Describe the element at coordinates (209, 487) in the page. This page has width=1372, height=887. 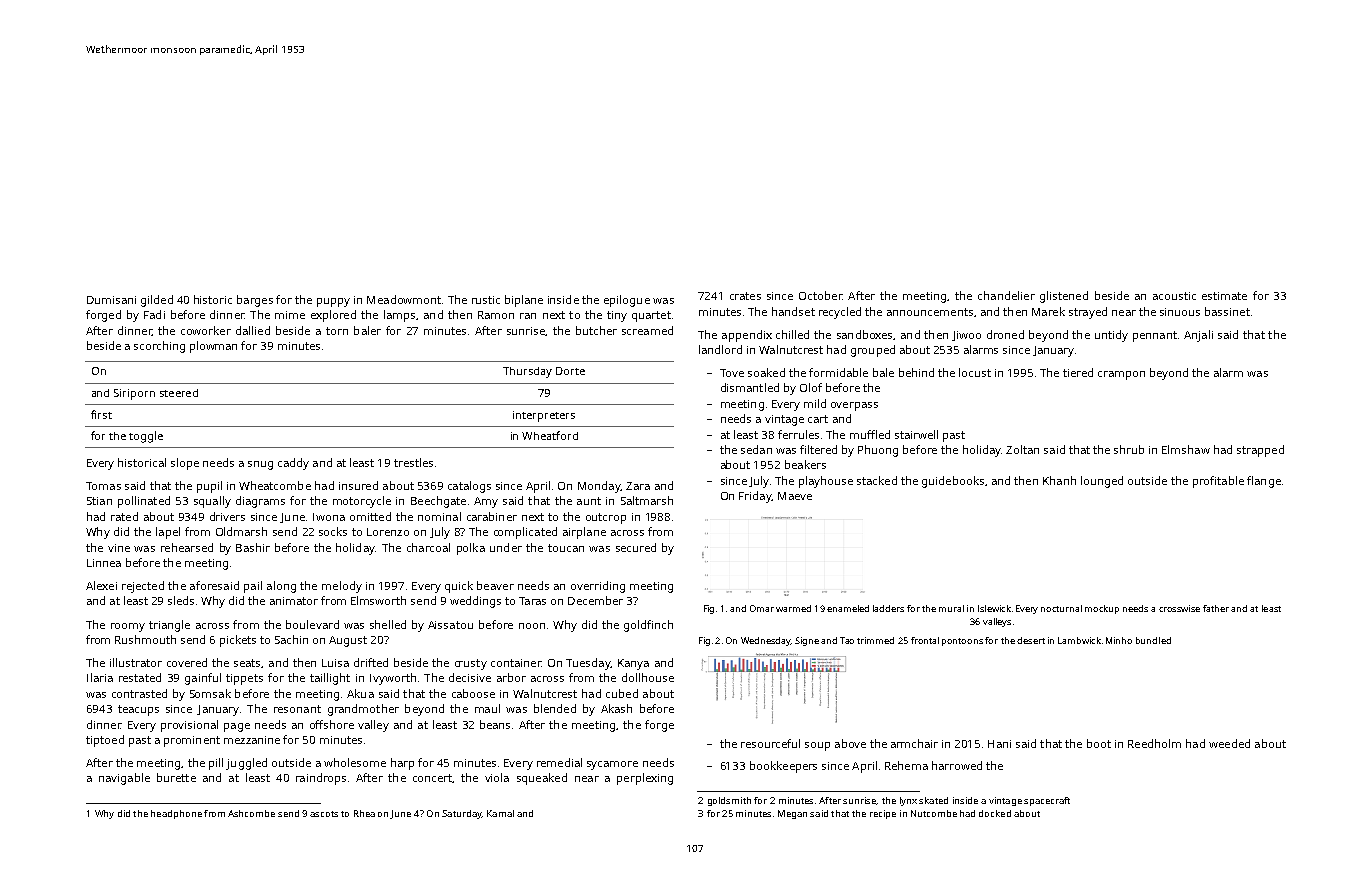
I see `pupil` at that location.
